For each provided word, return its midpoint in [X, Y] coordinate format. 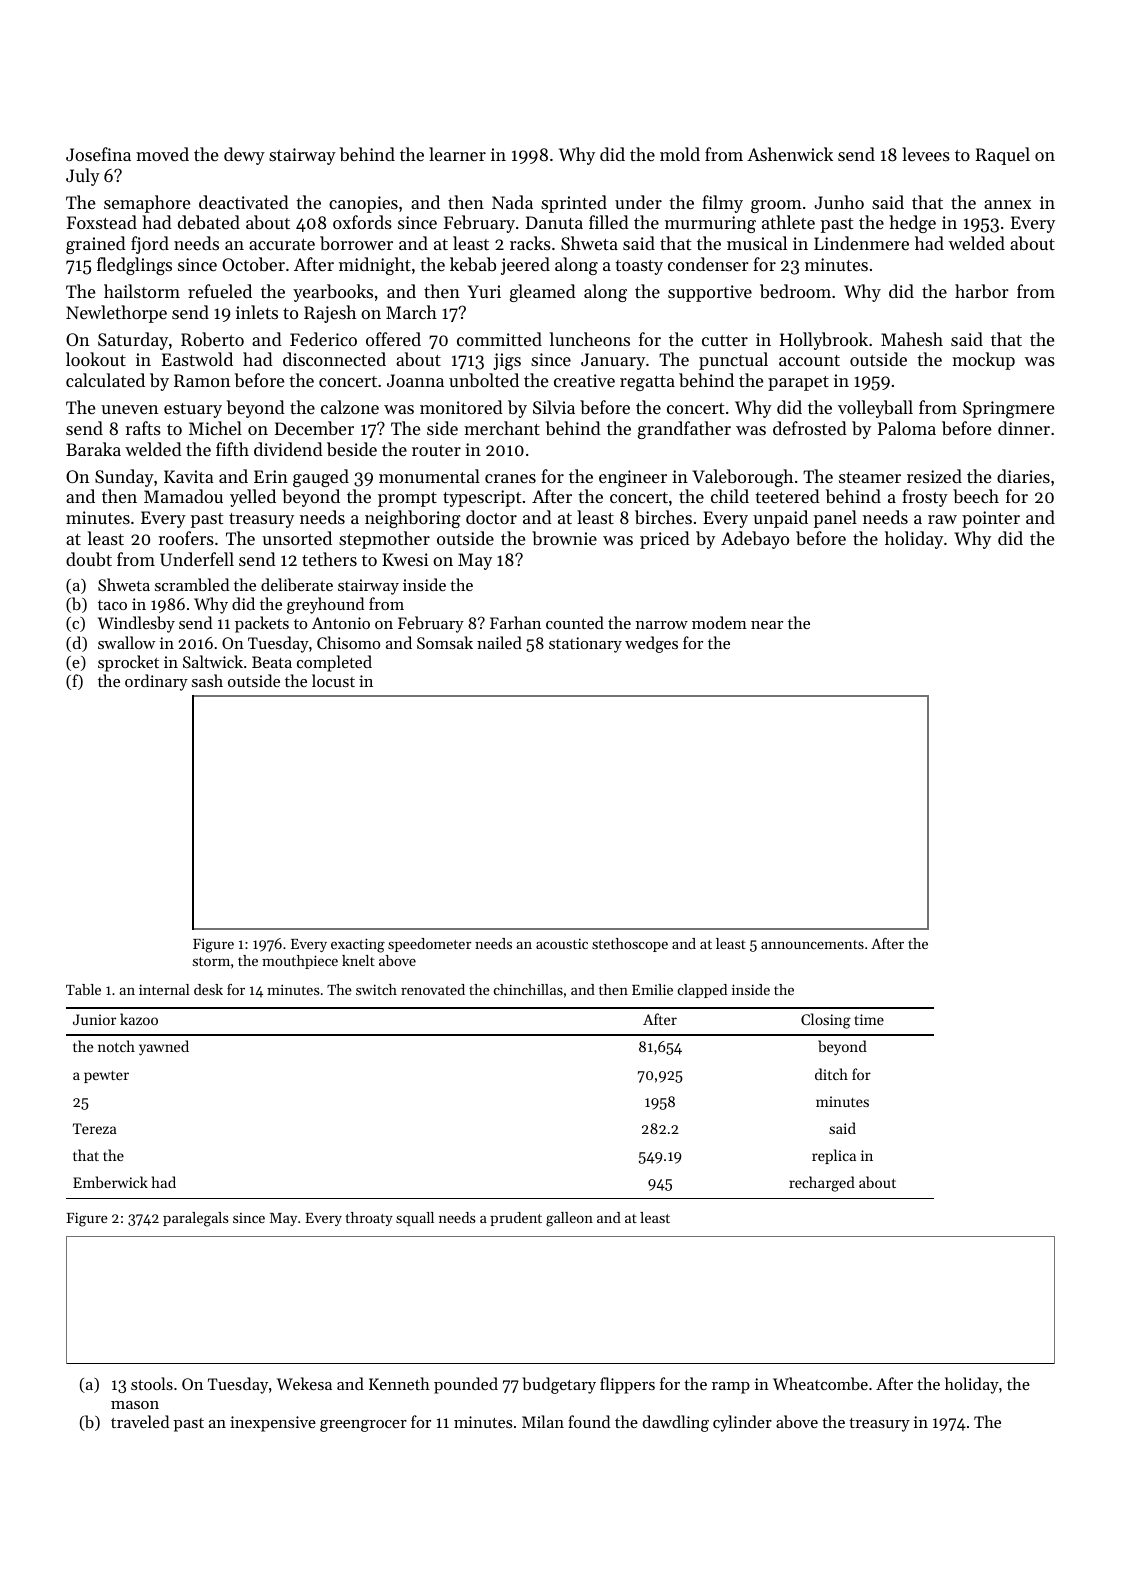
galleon [569, 1219]
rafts [143, 428]
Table [83, 989]
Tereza [95, 1128]
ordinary [156, 682]
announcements [812, 944]
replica [834, 1156]
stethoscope [630, 945]
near [767, 625]
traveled [140, 1421]
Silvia [554, 407]
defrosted [810, 428]
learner [457, 154]
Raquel [1002, 156]
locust [333, 680]
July [83, 177]
